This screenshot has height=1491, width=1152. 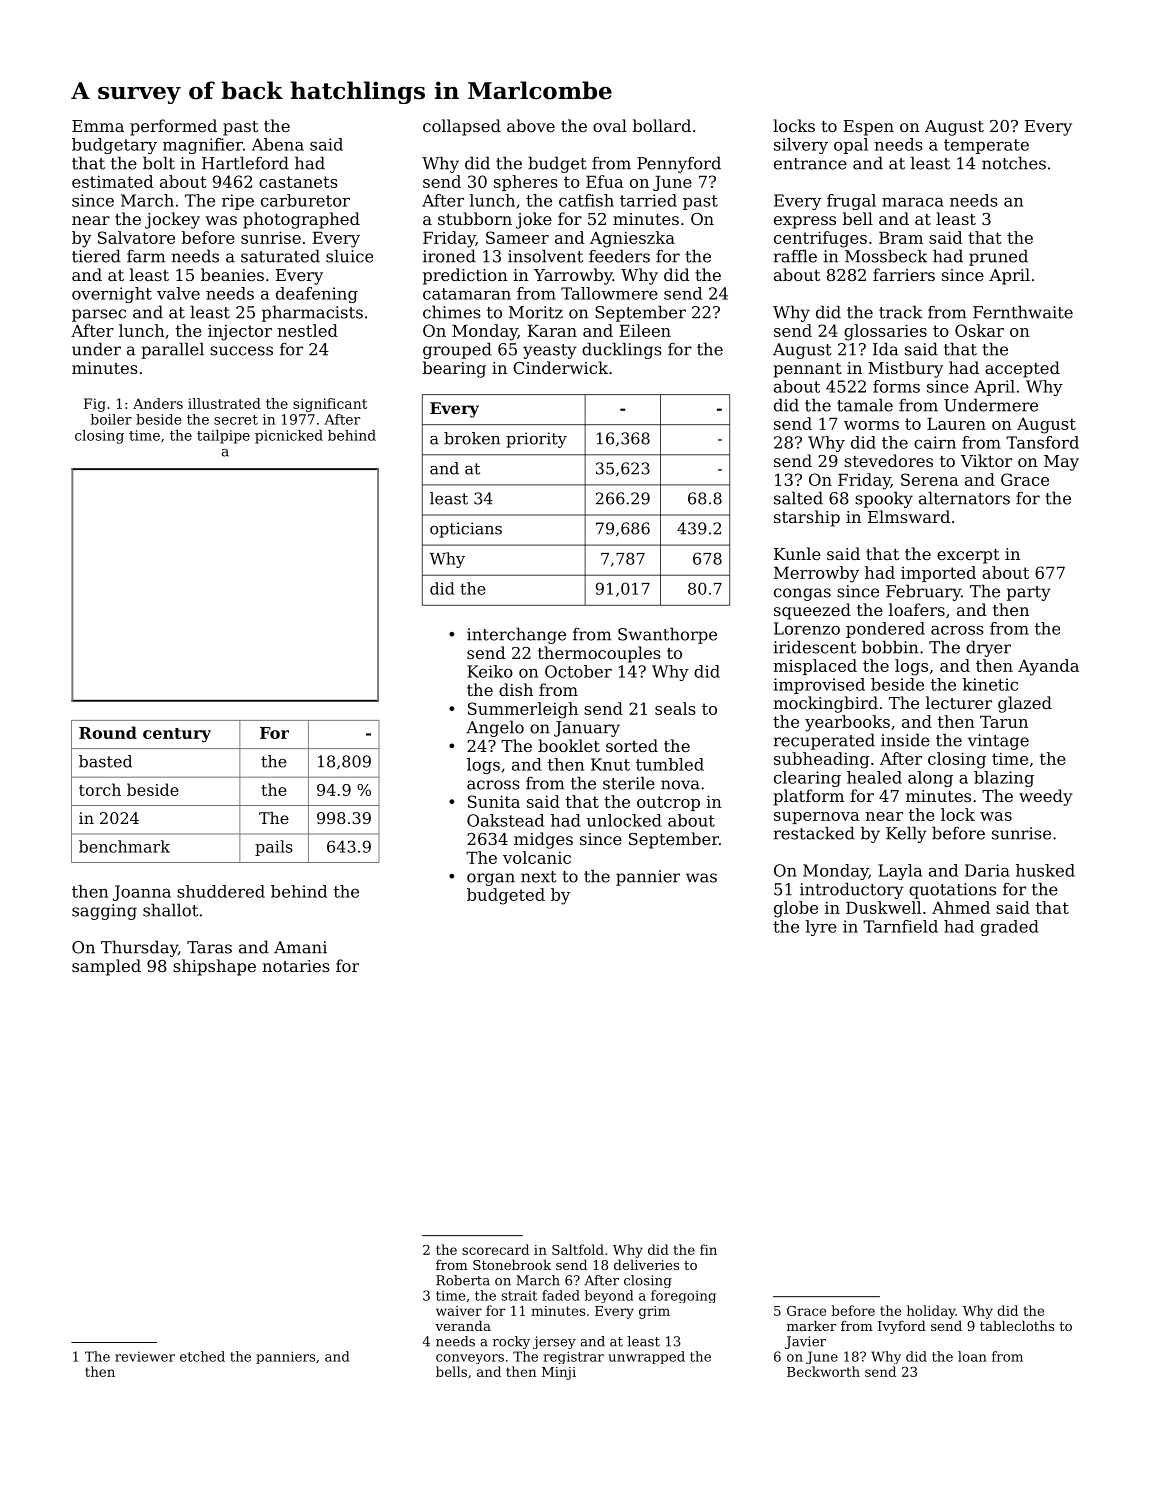 I want to click on scorecard, so click(x=495, y=1249).
